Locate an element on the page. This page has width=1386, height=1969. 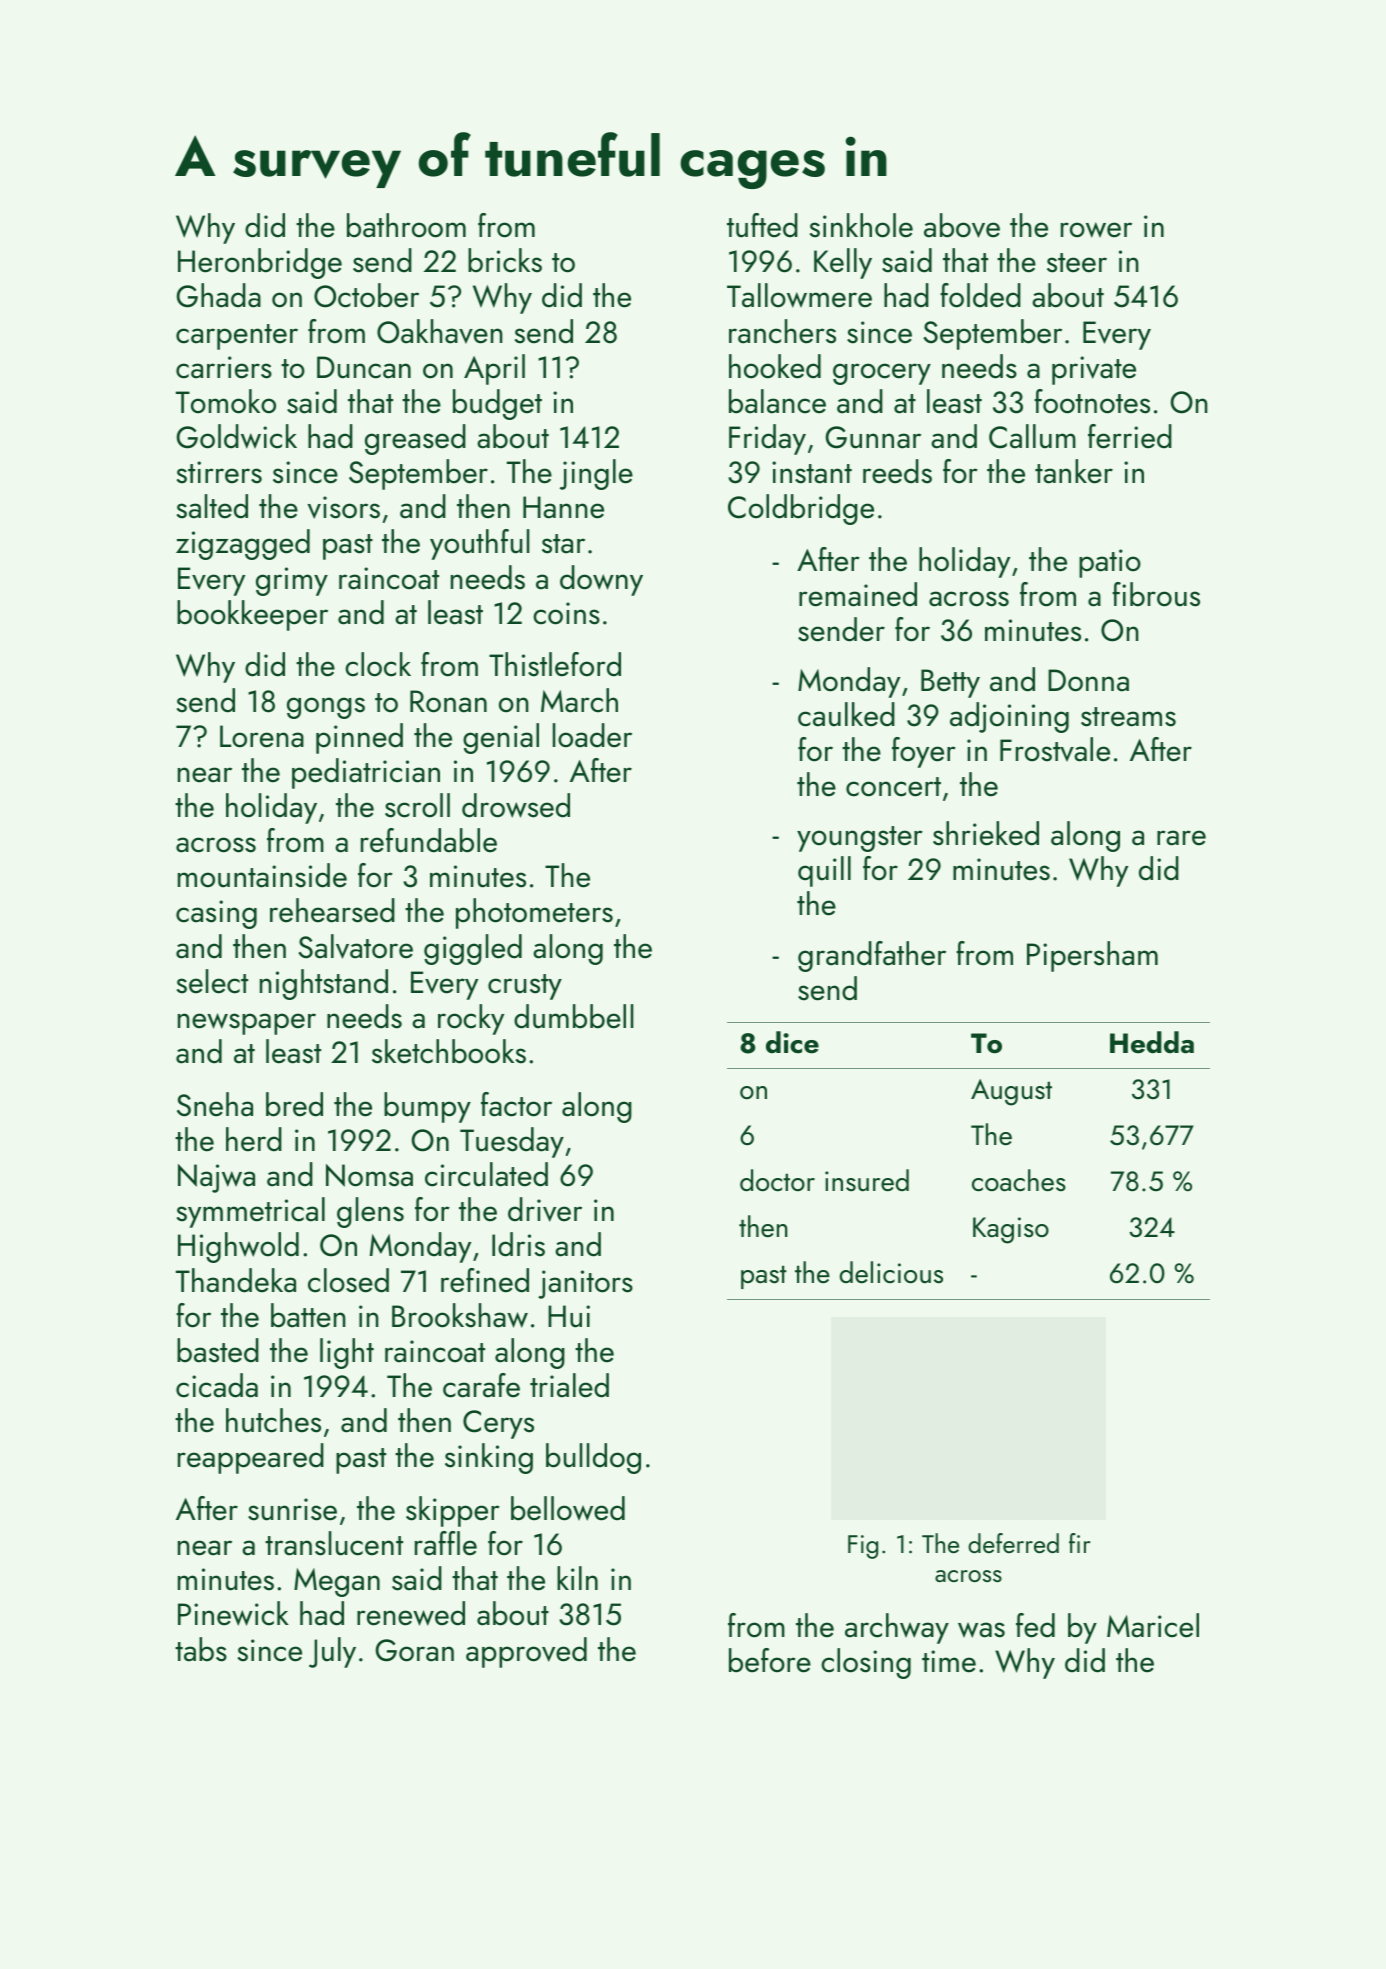
rower is located at coordinates (1096, 230).
